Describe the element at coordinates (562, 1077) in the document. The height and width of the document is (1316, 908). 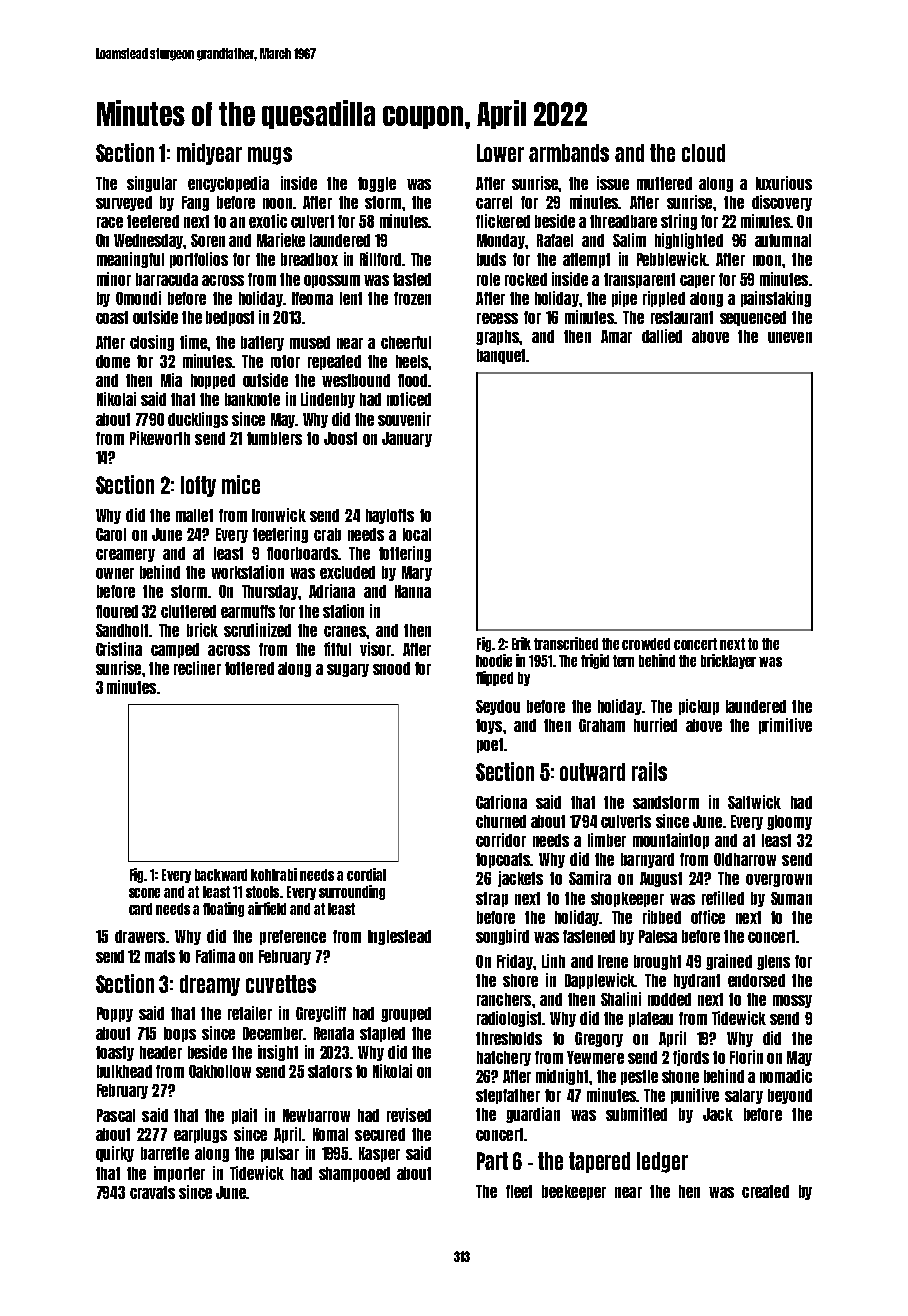
I see `midnight` at that location.
